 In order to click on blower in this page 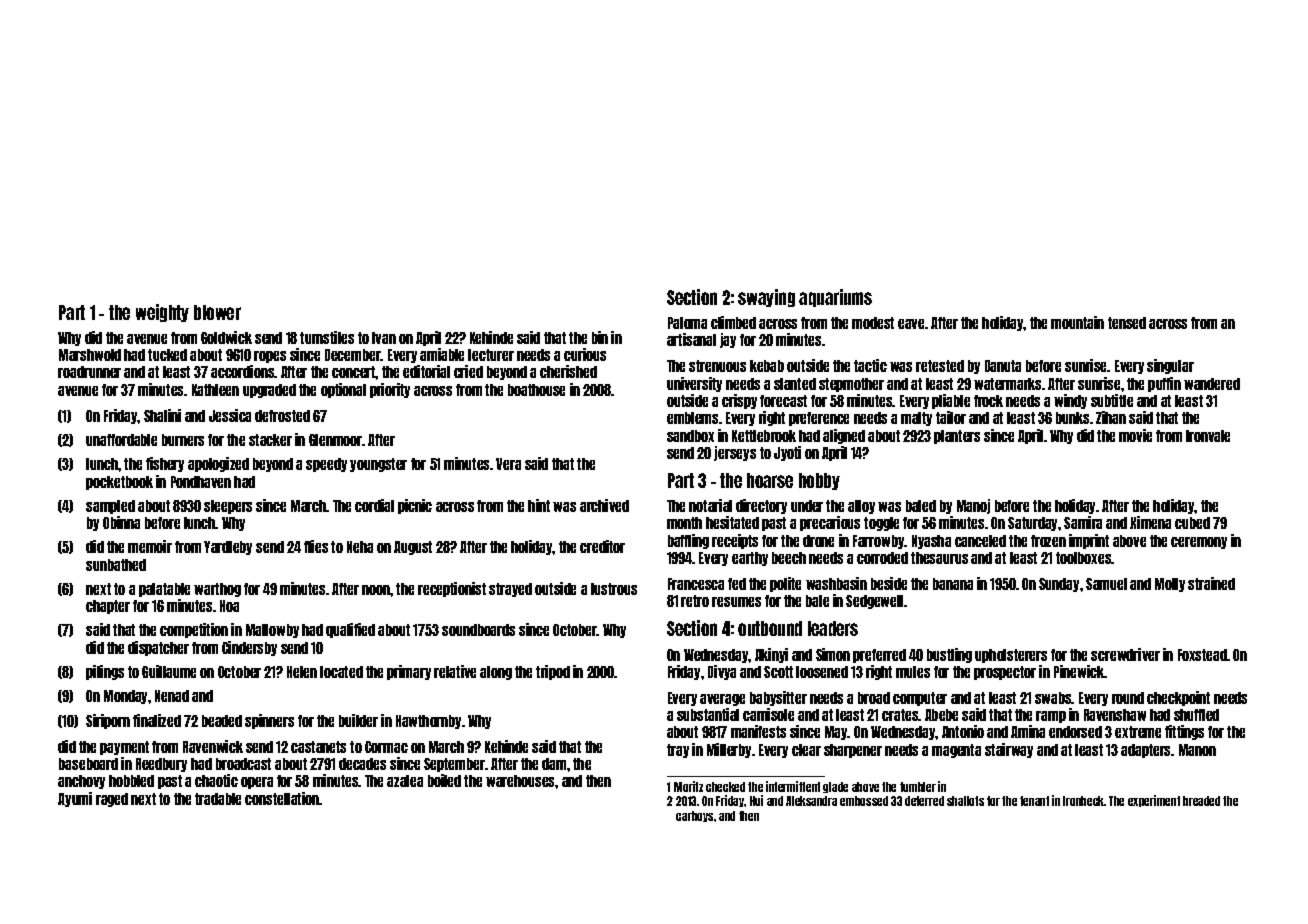, I will do `click(217, 312)`.
